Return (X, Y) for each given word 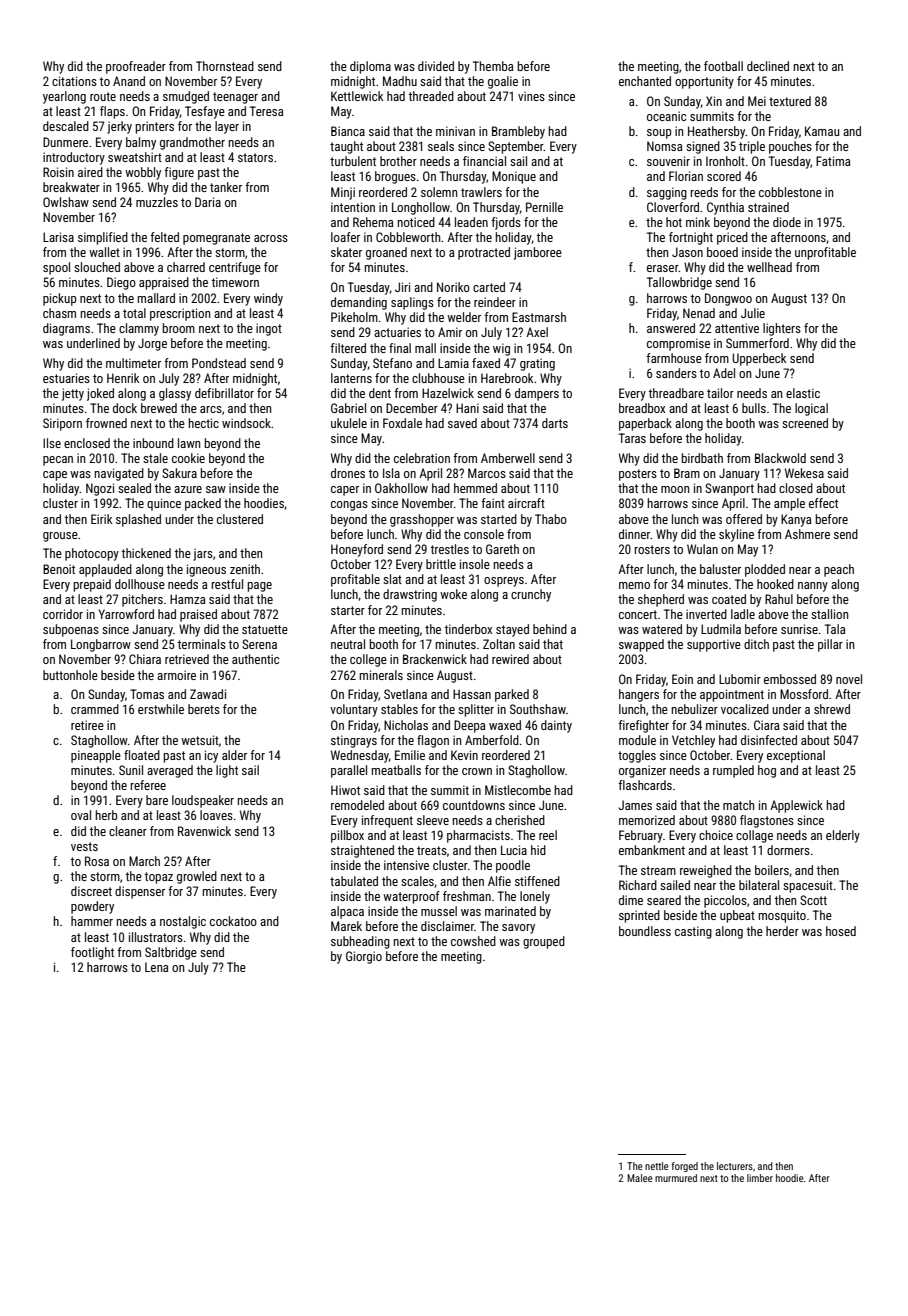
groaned (386, 253)
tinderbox (468, 629)
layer (227, 127)
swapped (641, 645)
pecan (58, 461)
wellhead (769, 267)
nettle (657, 1166)
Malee (640, 1178)
